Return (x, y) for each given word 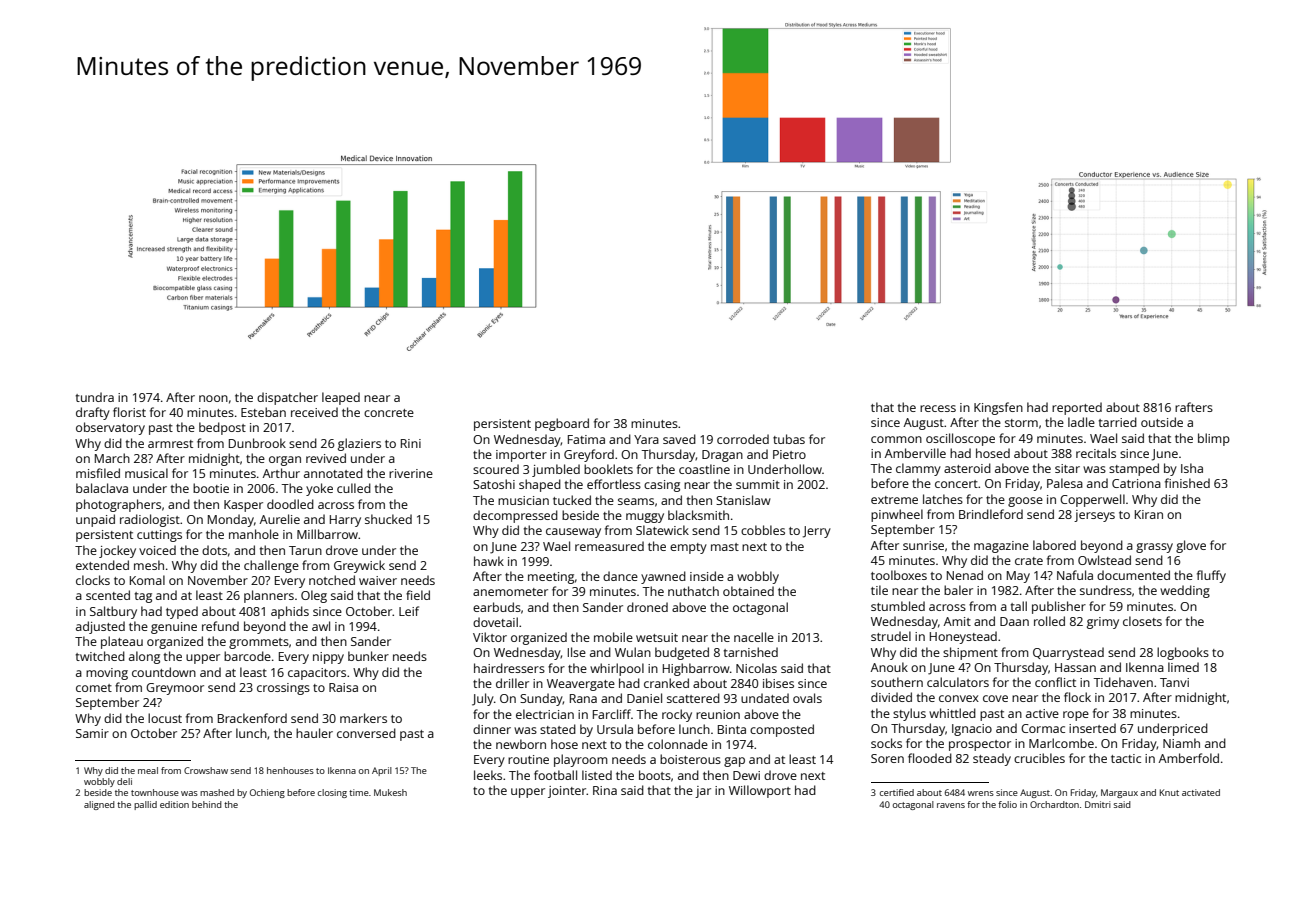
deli (124, 781)
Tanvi (1174, 682)
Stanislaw (743, 500)
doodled (290, 504)
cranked (666, 683)
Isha (1192, 468)
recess (938, 408)
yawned (663, 577)
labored (1054, 545)
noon (213, 398)
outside (1162, 422)
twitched (100, 656)
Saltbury (113, 612)
